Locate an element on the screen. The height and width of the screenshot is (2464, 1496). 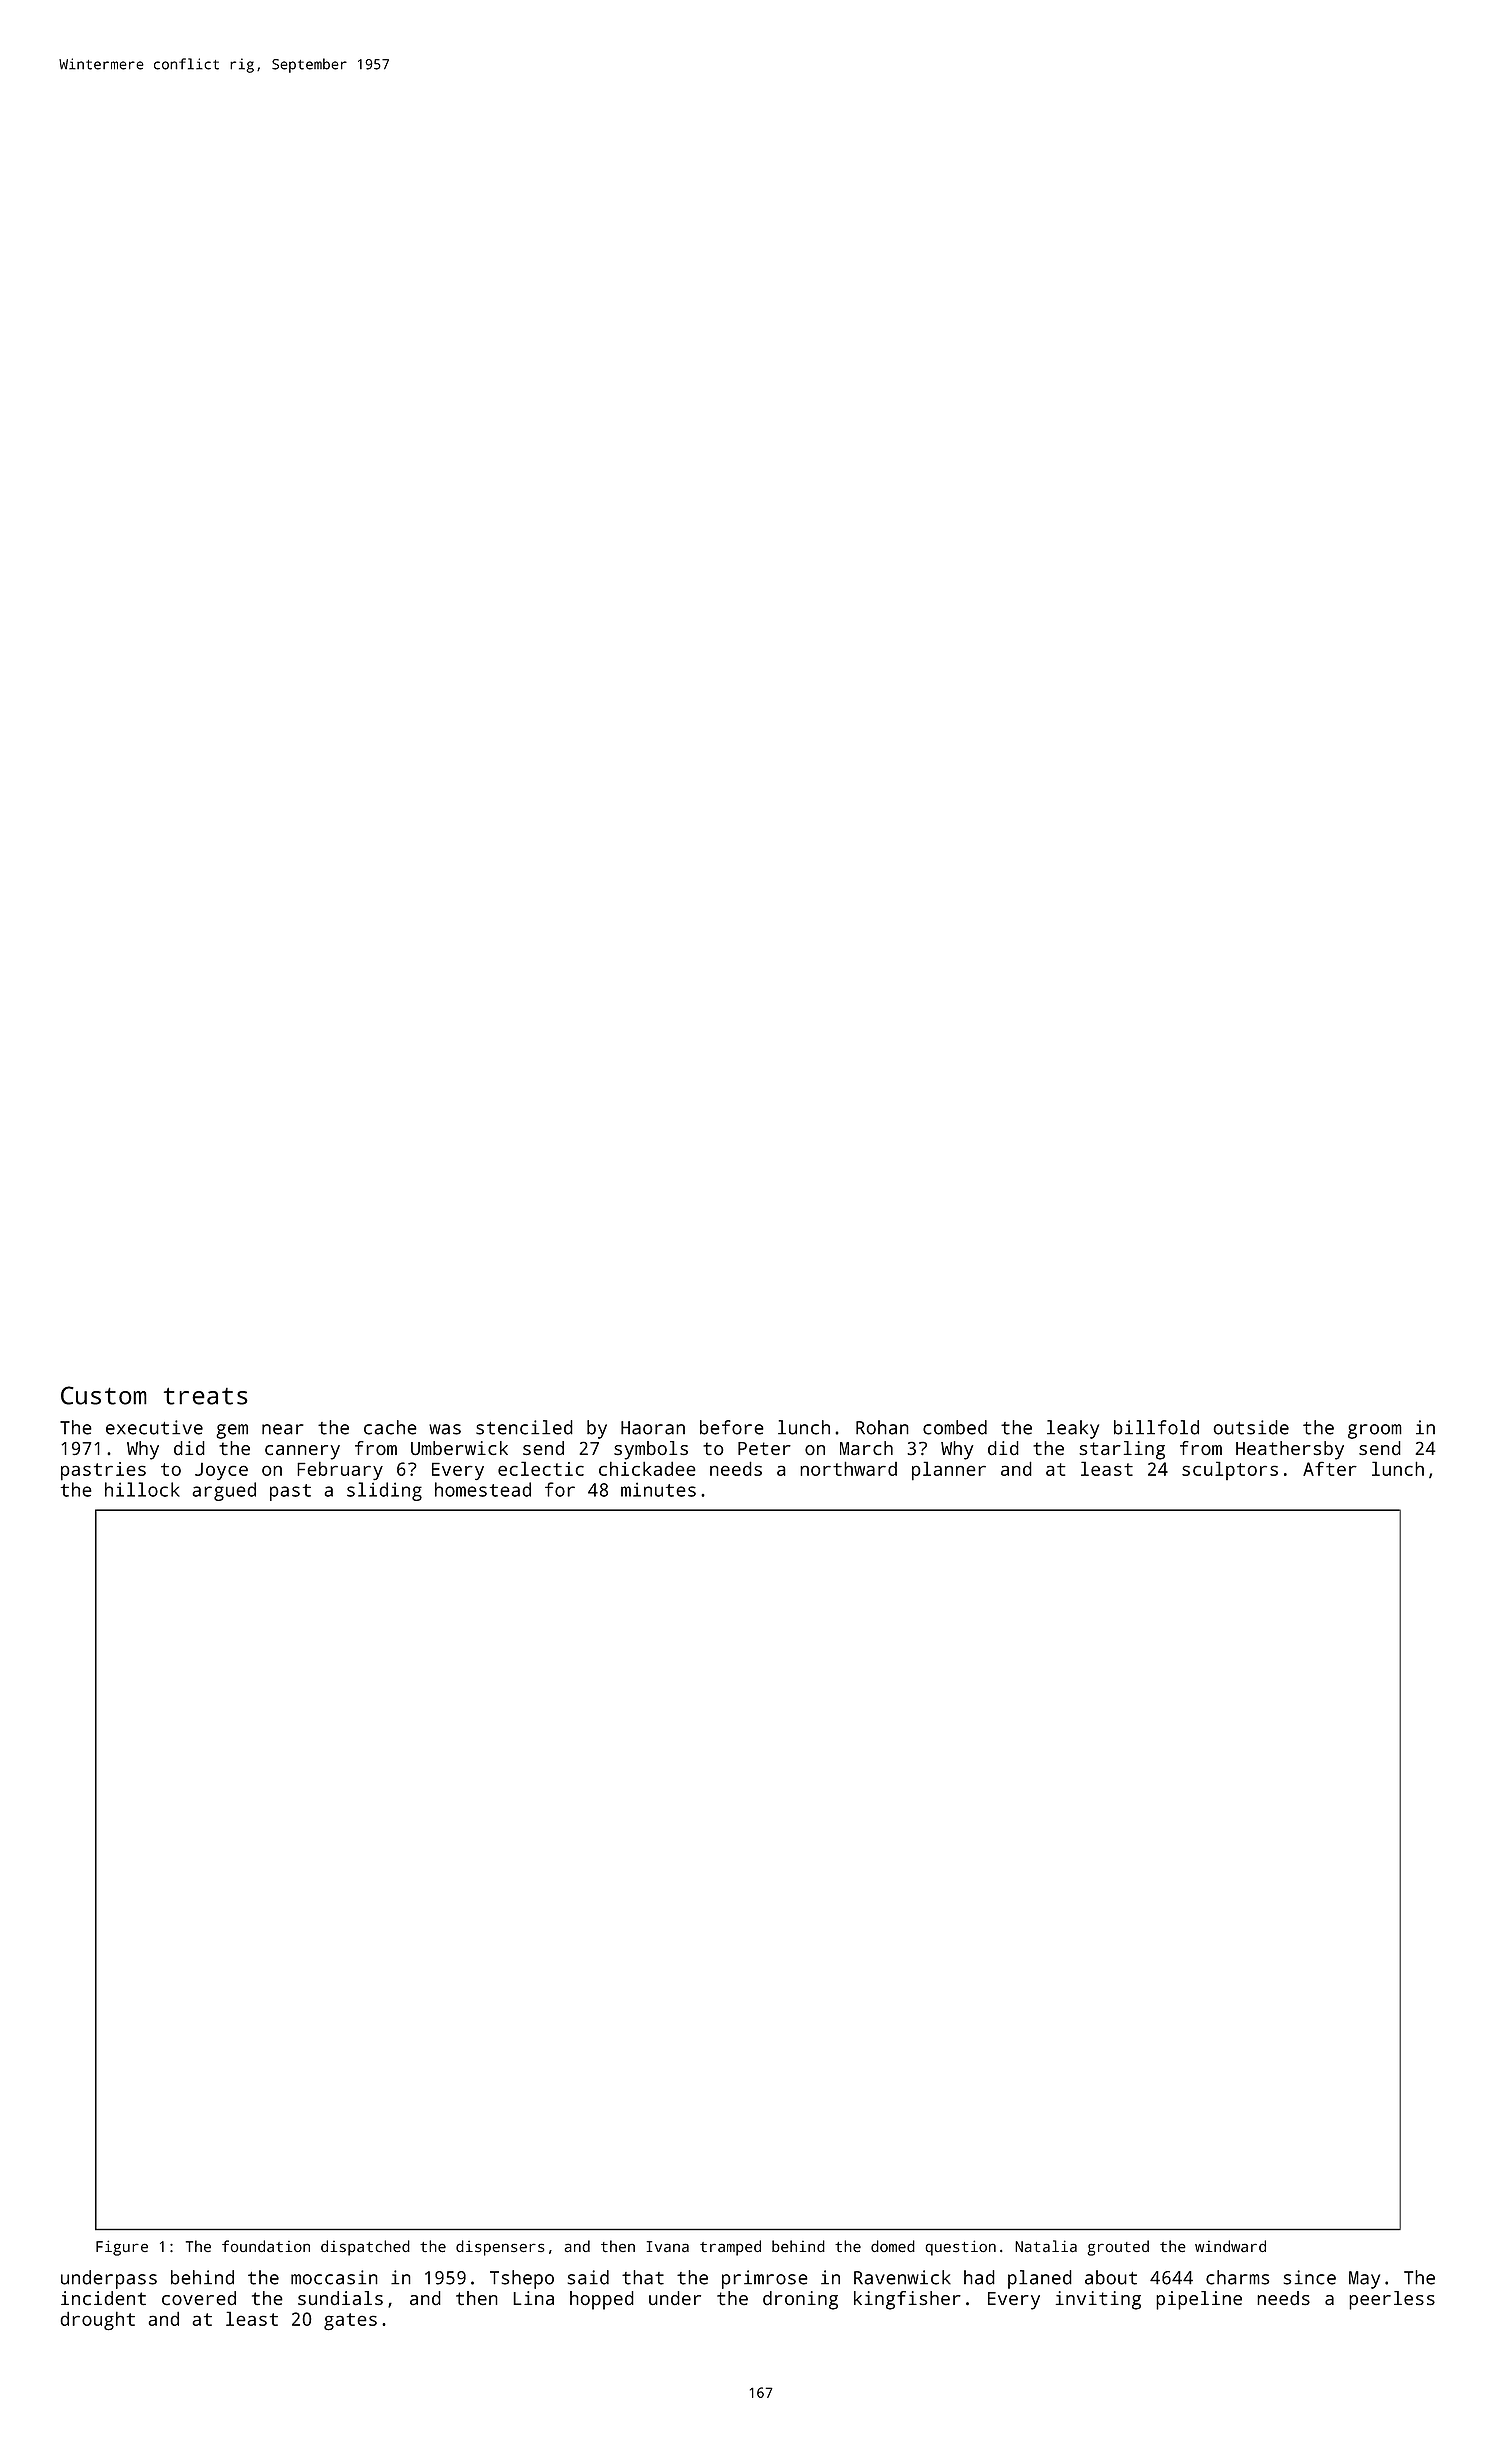
covered is located at coordinates (199, 2298).
